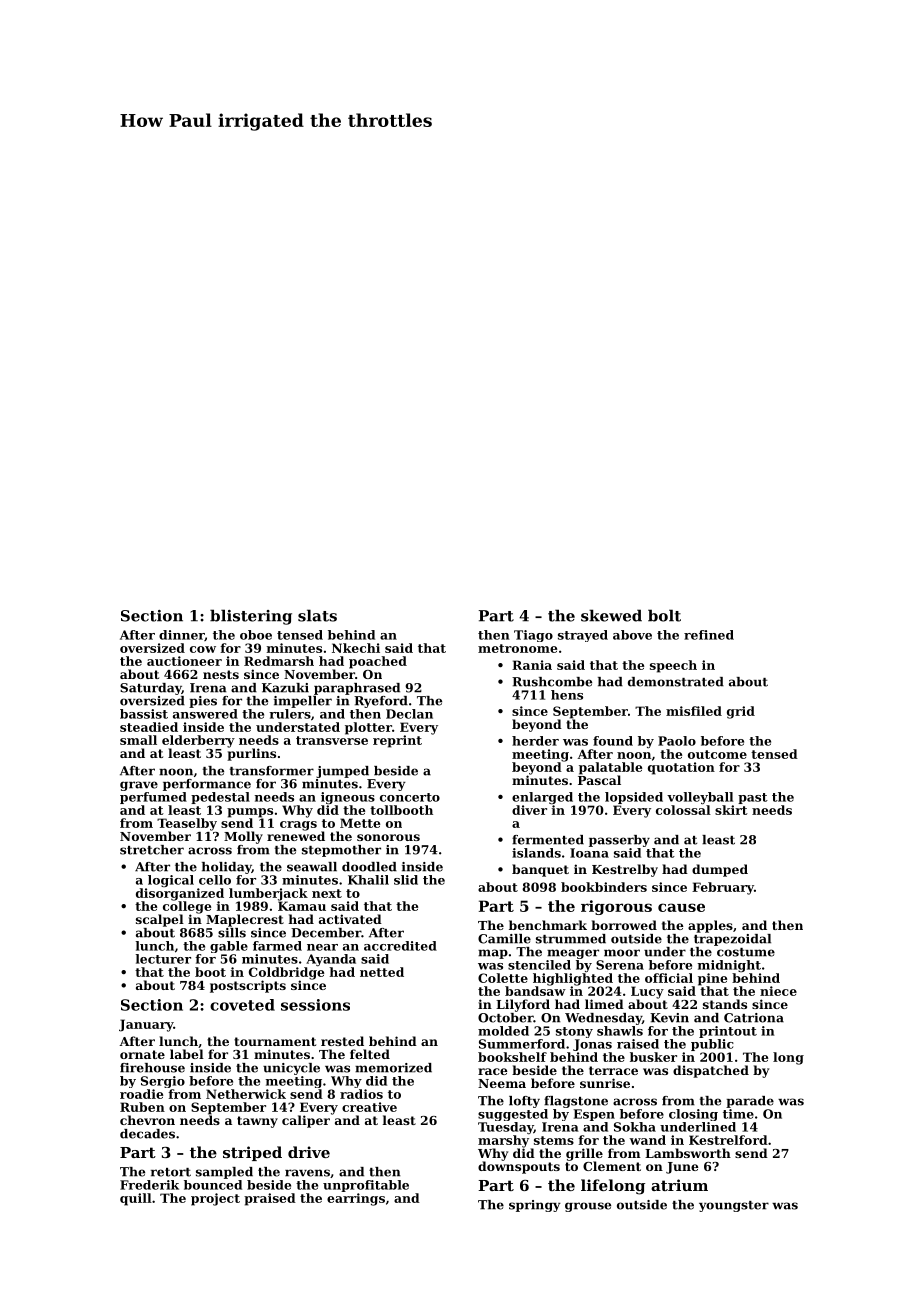 This screenshot has width=924, height=1308. I want to click on radios, so click(361, 1094).
